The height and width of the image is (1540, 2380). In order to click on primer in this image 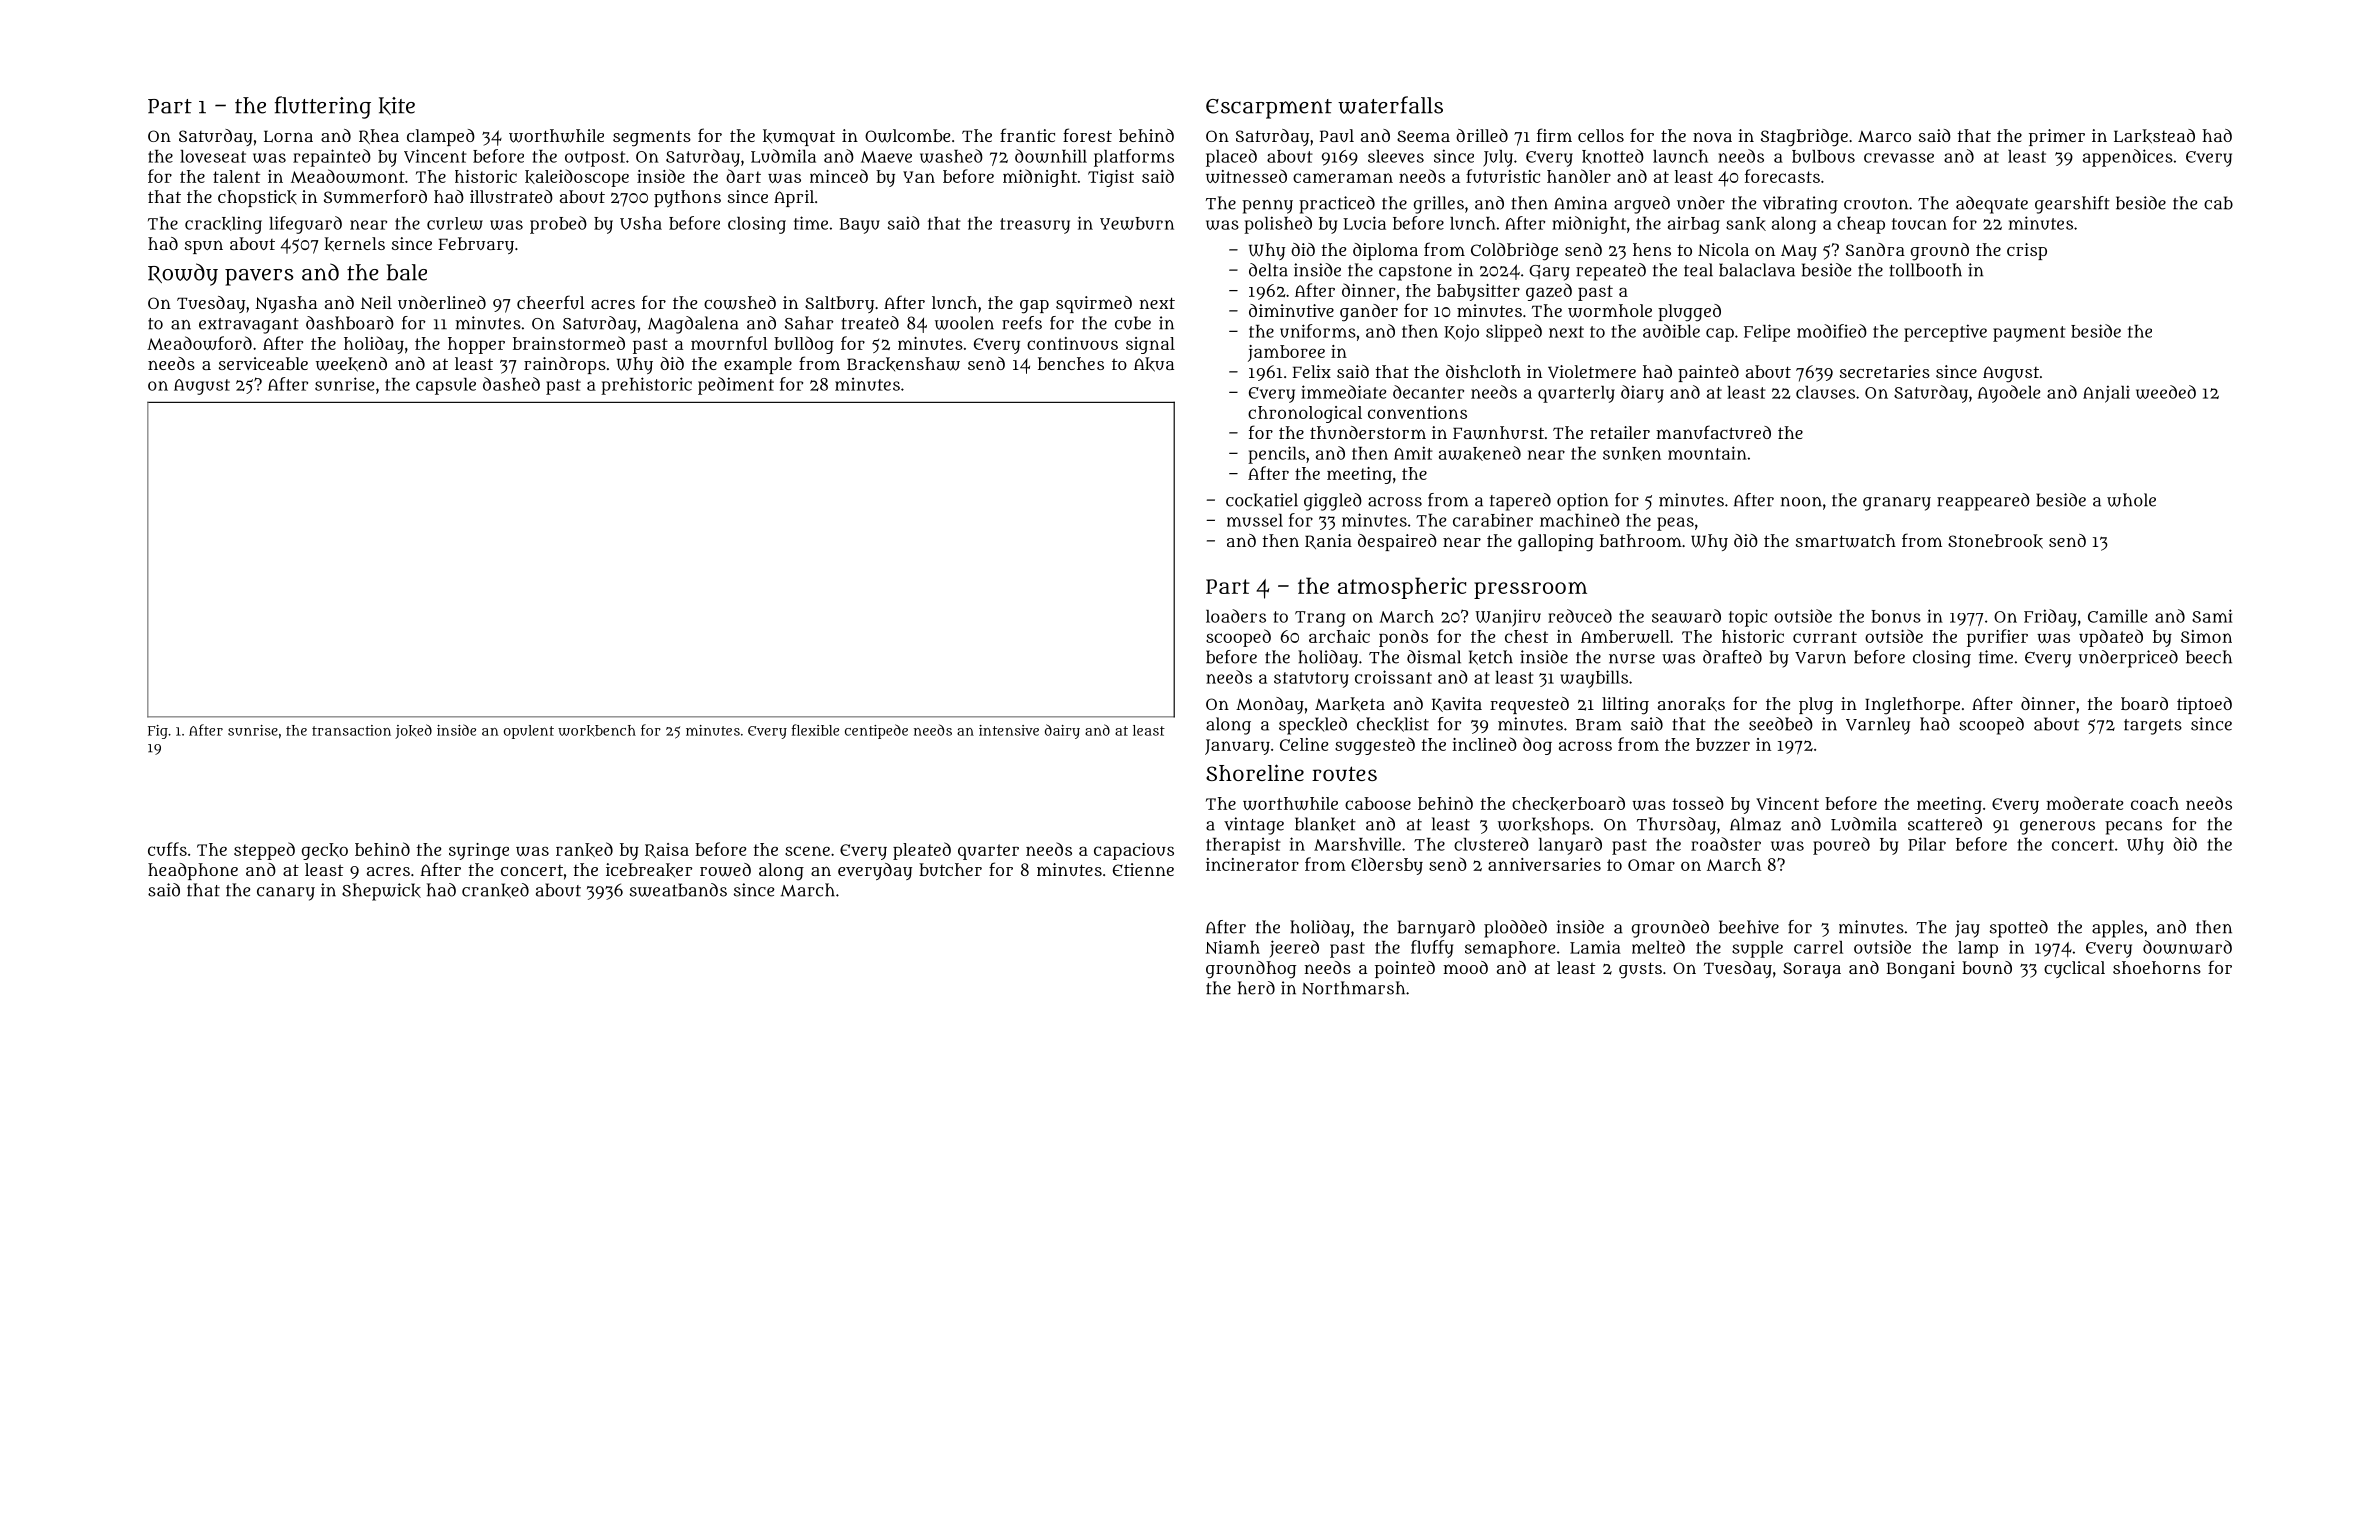, I will do `click(2057, 137)`.
